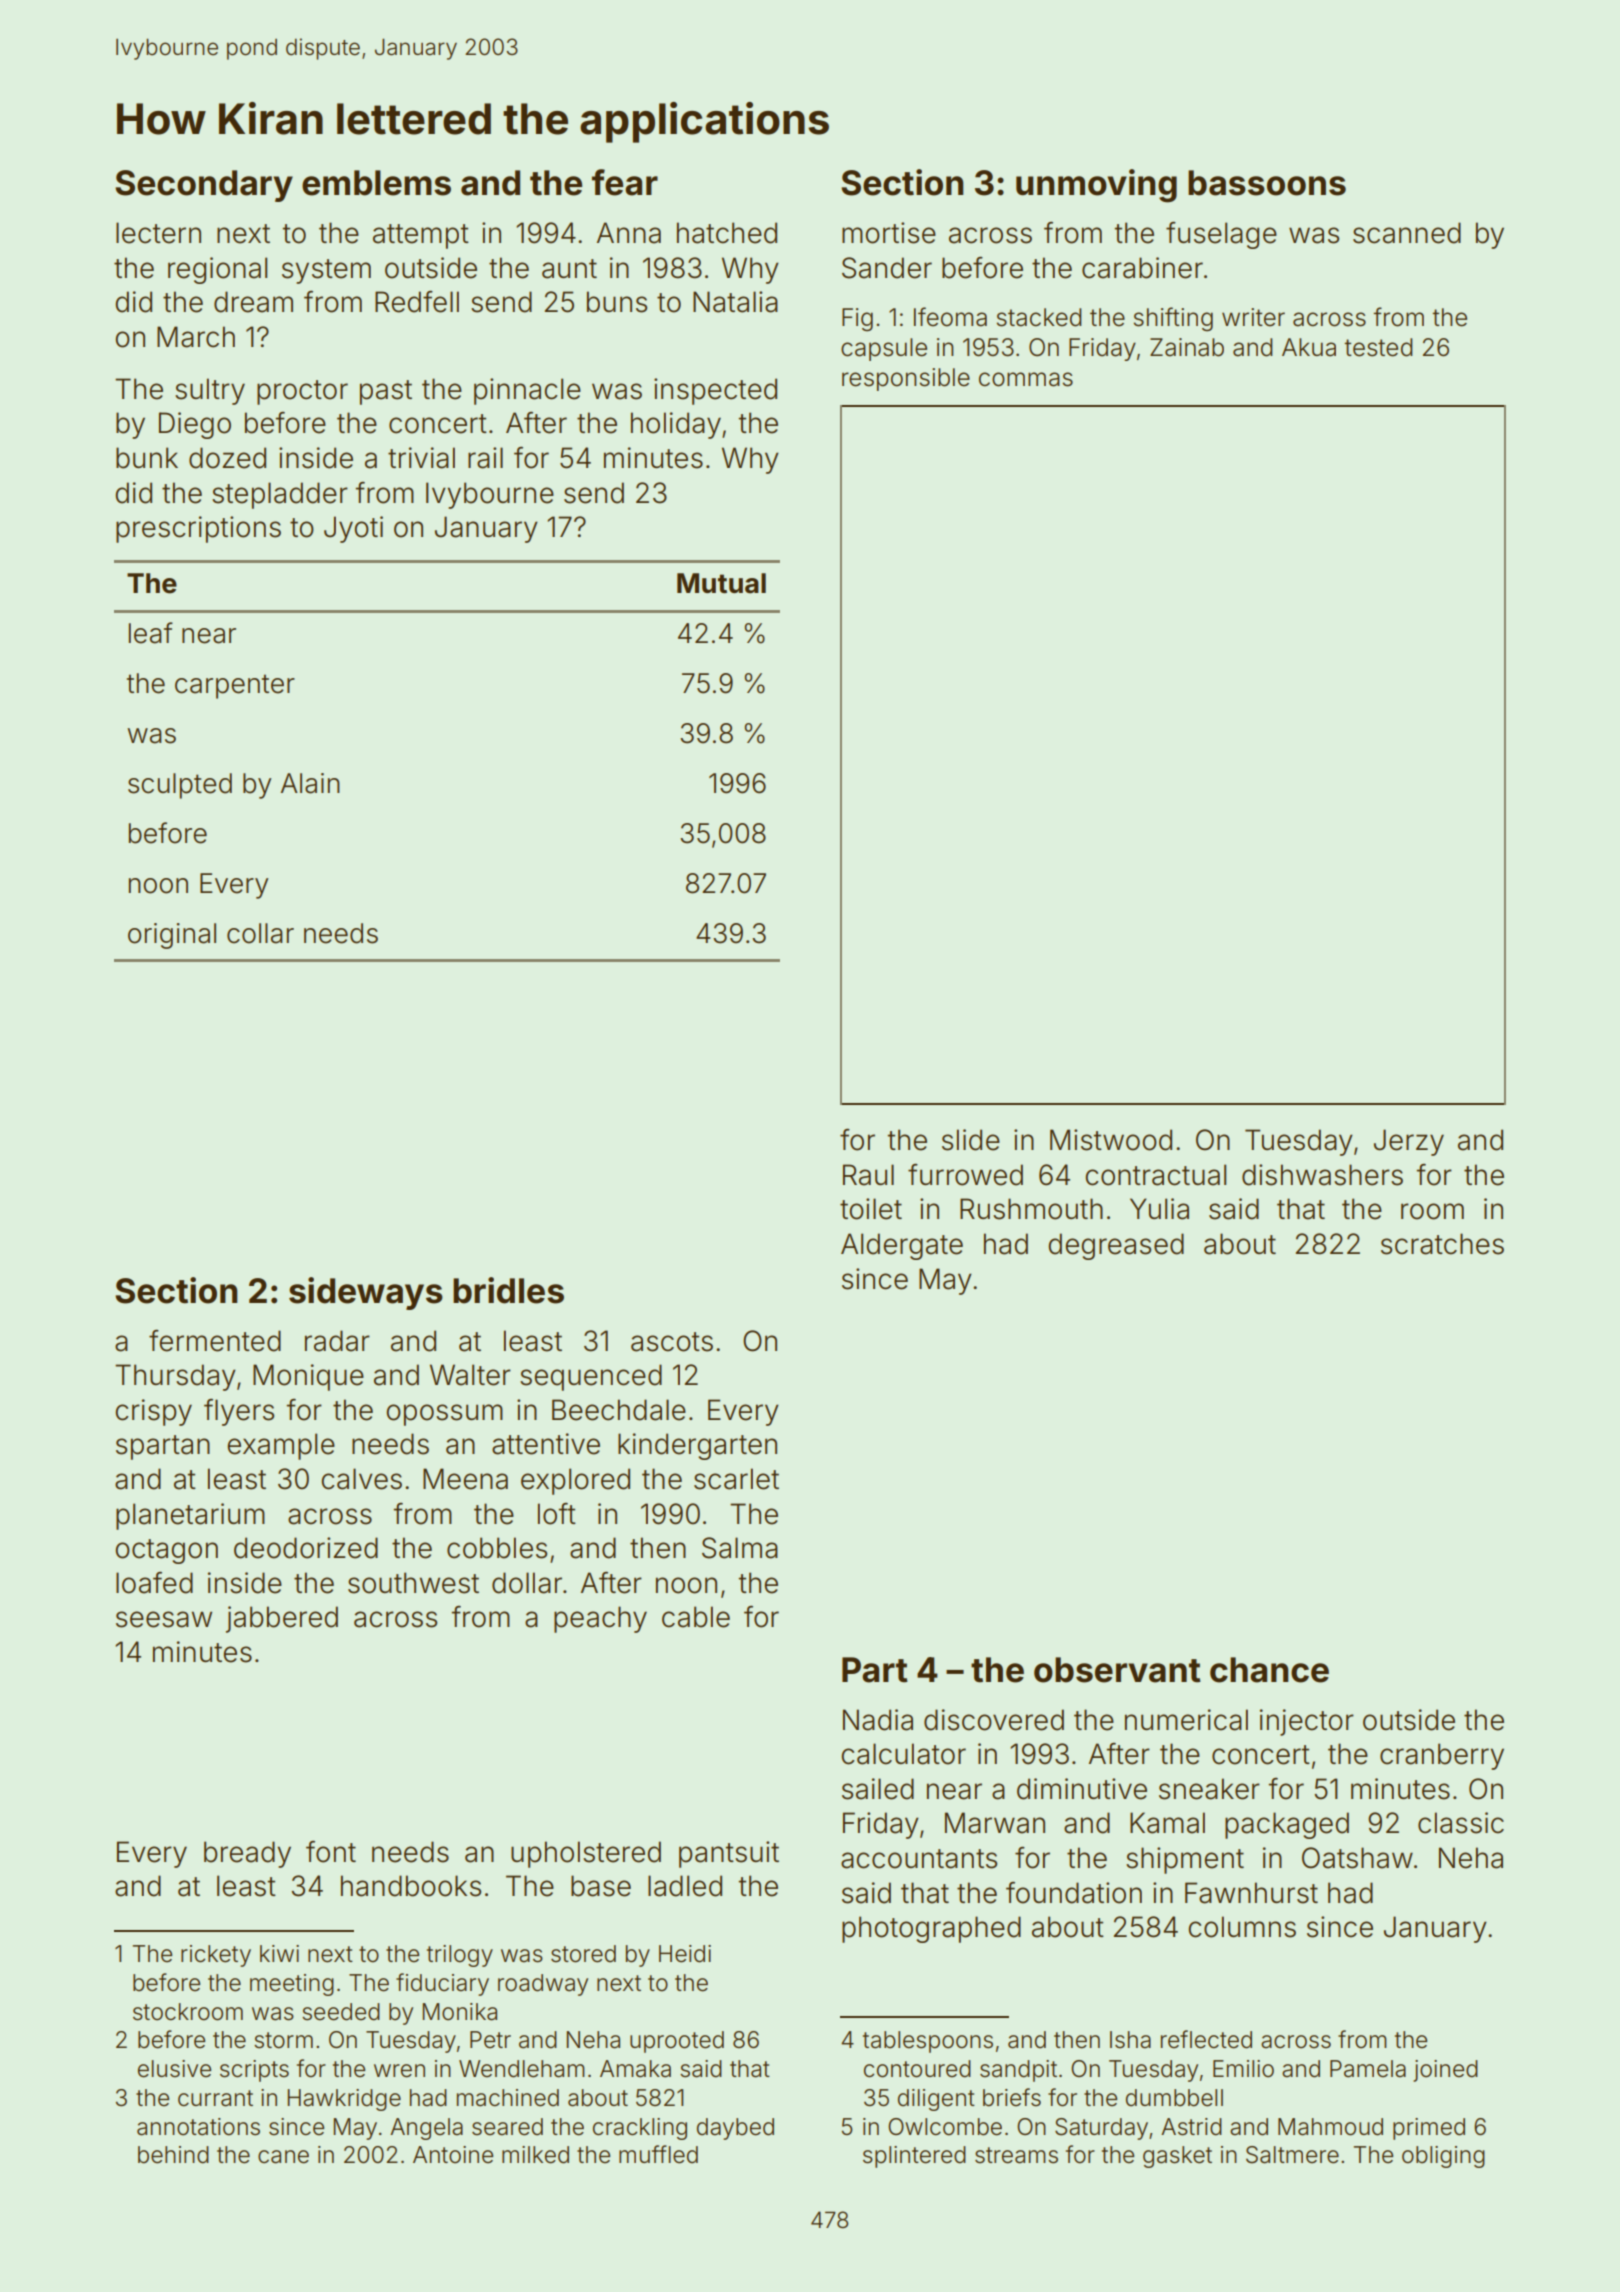 Image resolution: width=1620 pixels, height=2292 pixels. I want to click on photographed, so click(931, 1929).
